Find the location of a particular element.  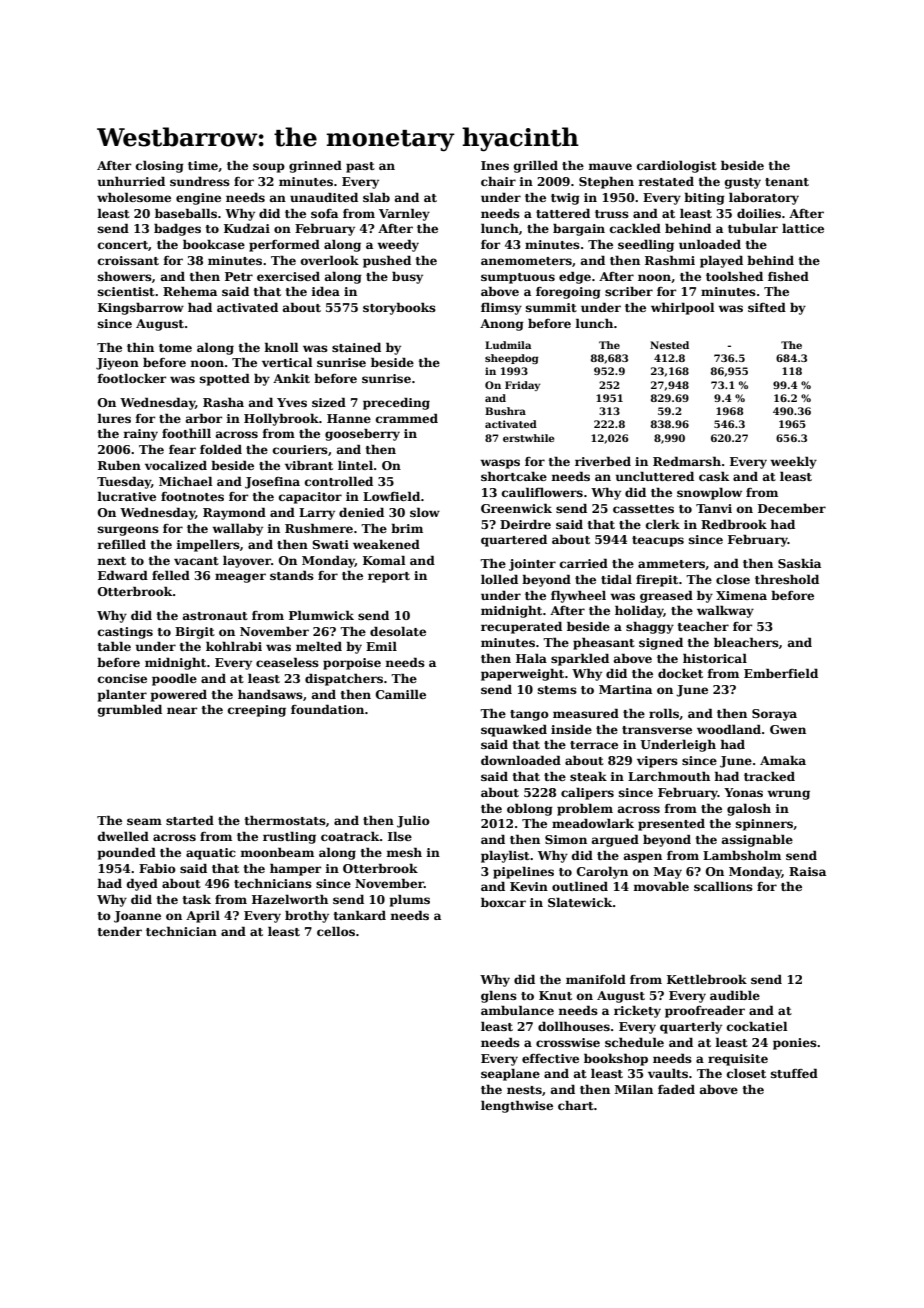

paperweight is located at coordinates (522, 675).
